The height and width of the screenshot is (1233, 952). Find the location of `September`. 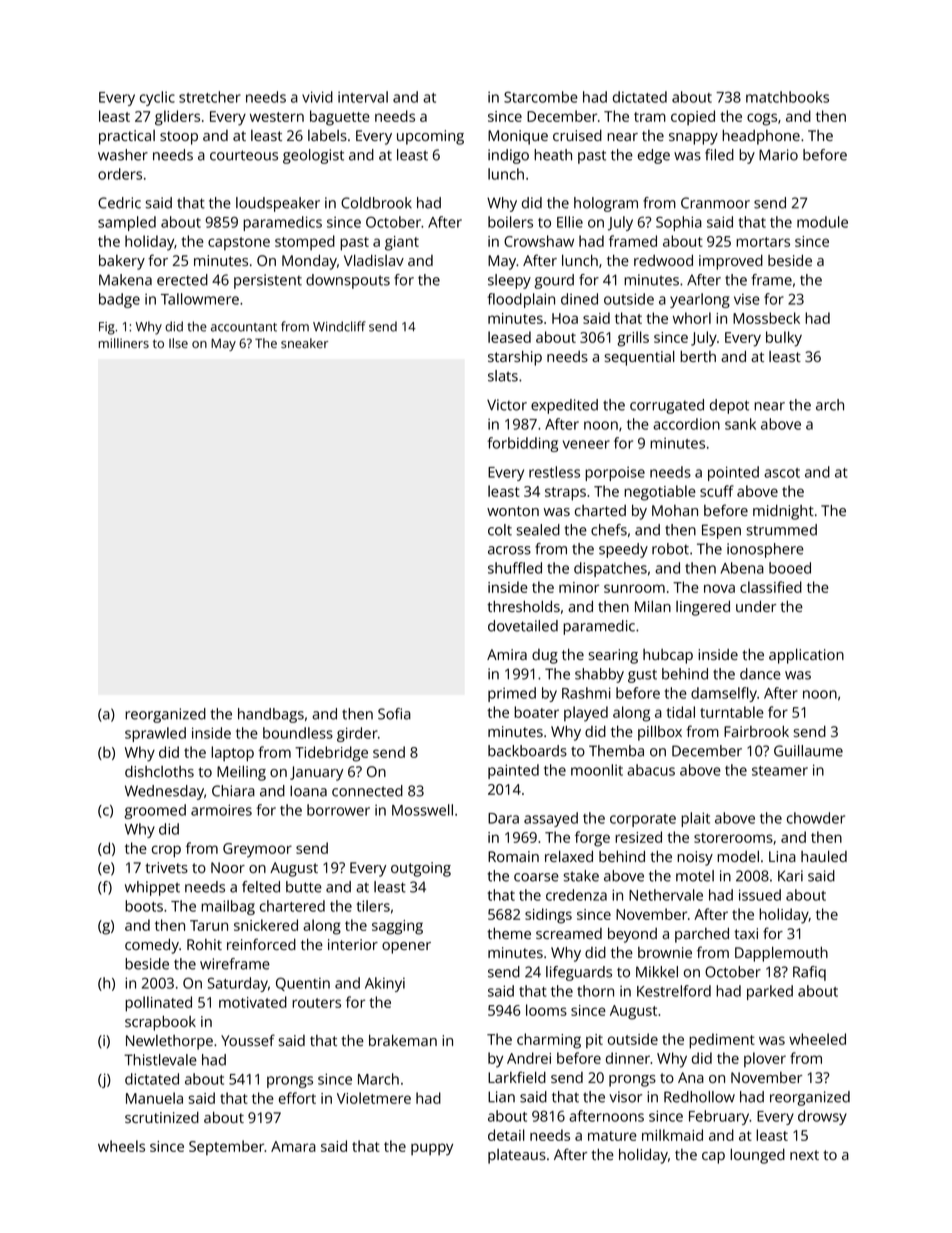

September is located at coordinates (227, 1147).
